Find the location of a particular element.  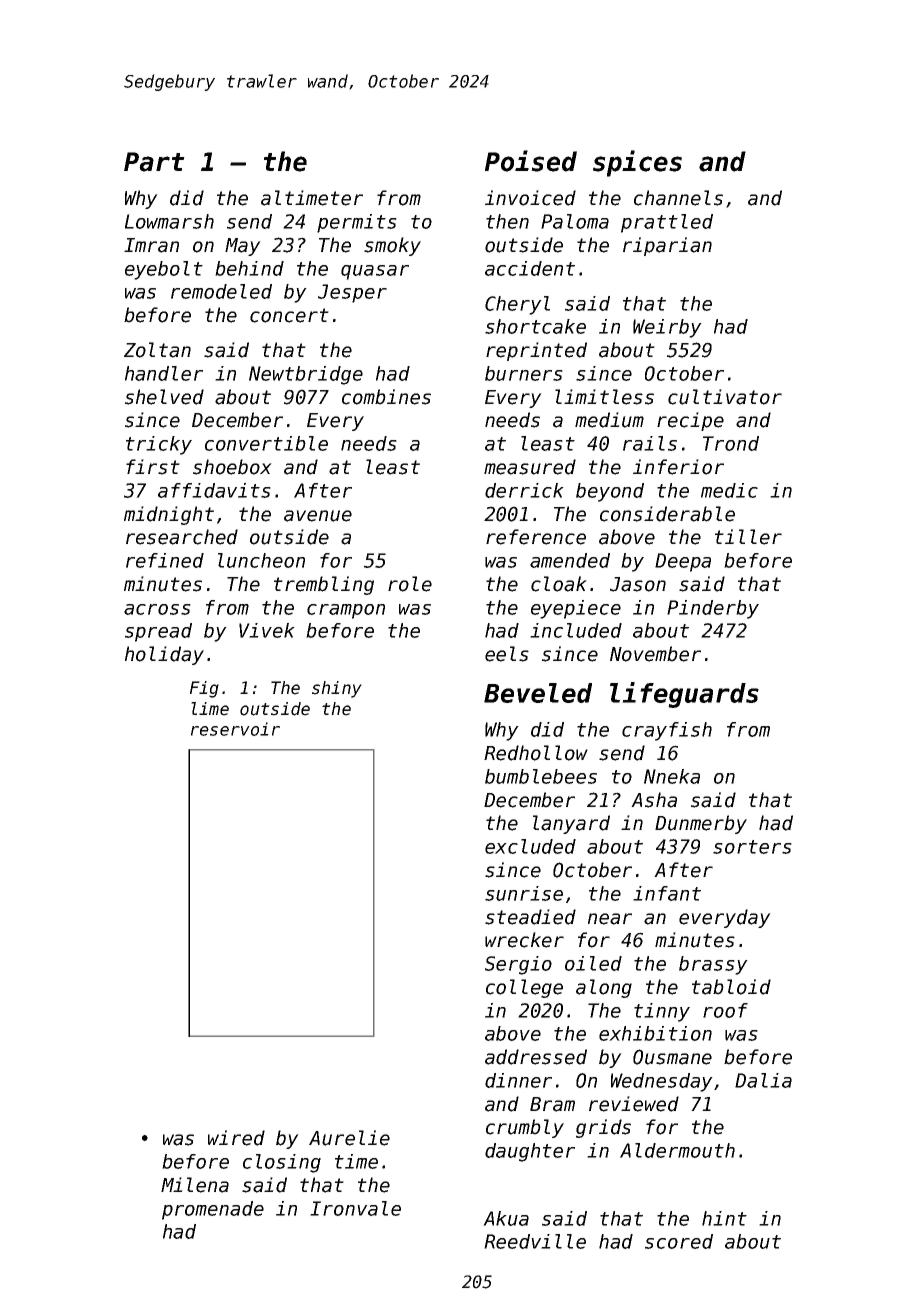

Beveled is located at coordinates (538, 693).
